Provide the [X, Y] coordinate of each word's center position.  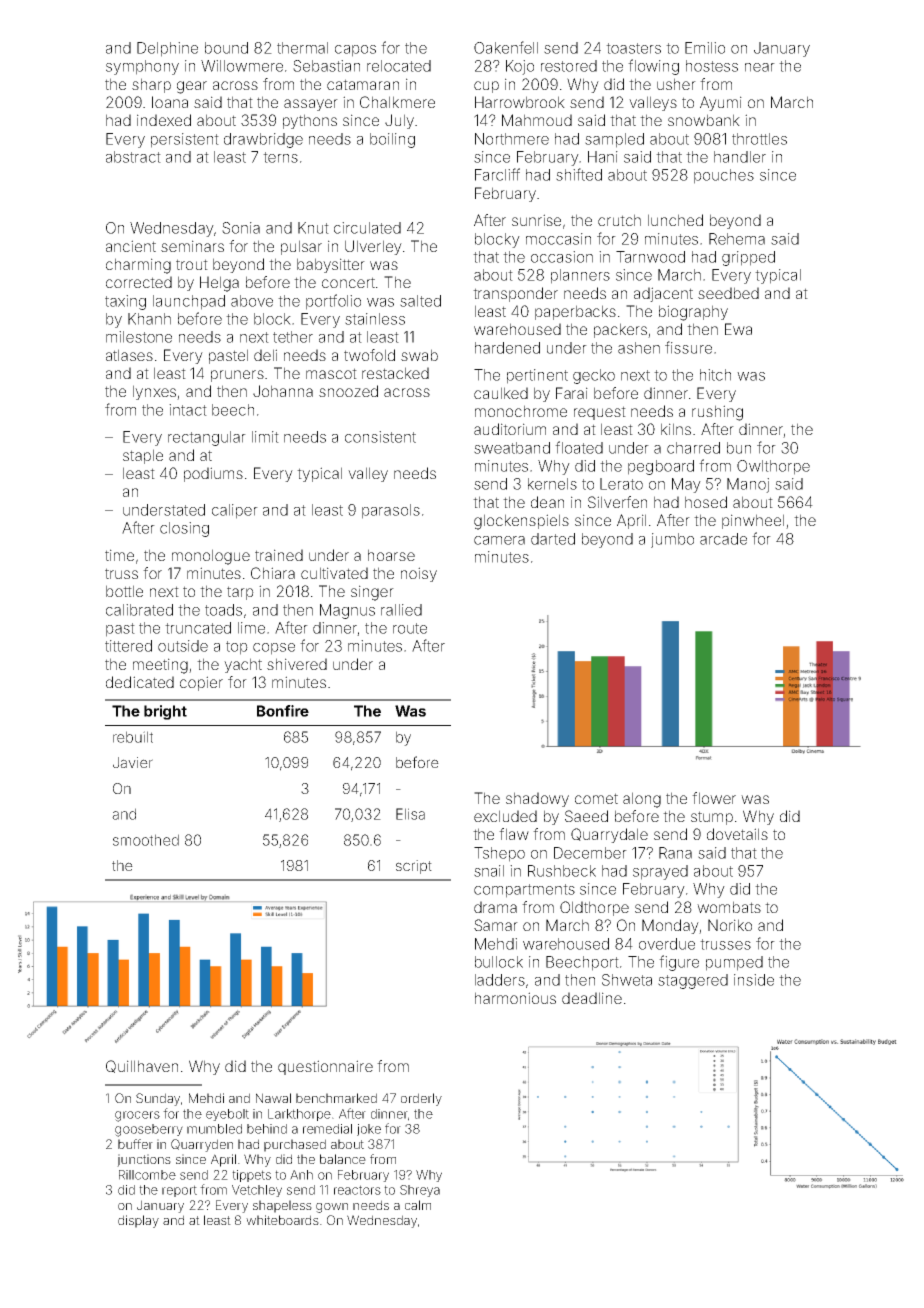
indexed [164, 120]
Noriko [730, 925]
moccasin [558, 239]
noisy [419, 574]
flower [714, 798]
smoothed [146, 840]
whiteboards [282, 1220]
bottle [124, 591]
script [414, 867]
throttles [759, 139]
